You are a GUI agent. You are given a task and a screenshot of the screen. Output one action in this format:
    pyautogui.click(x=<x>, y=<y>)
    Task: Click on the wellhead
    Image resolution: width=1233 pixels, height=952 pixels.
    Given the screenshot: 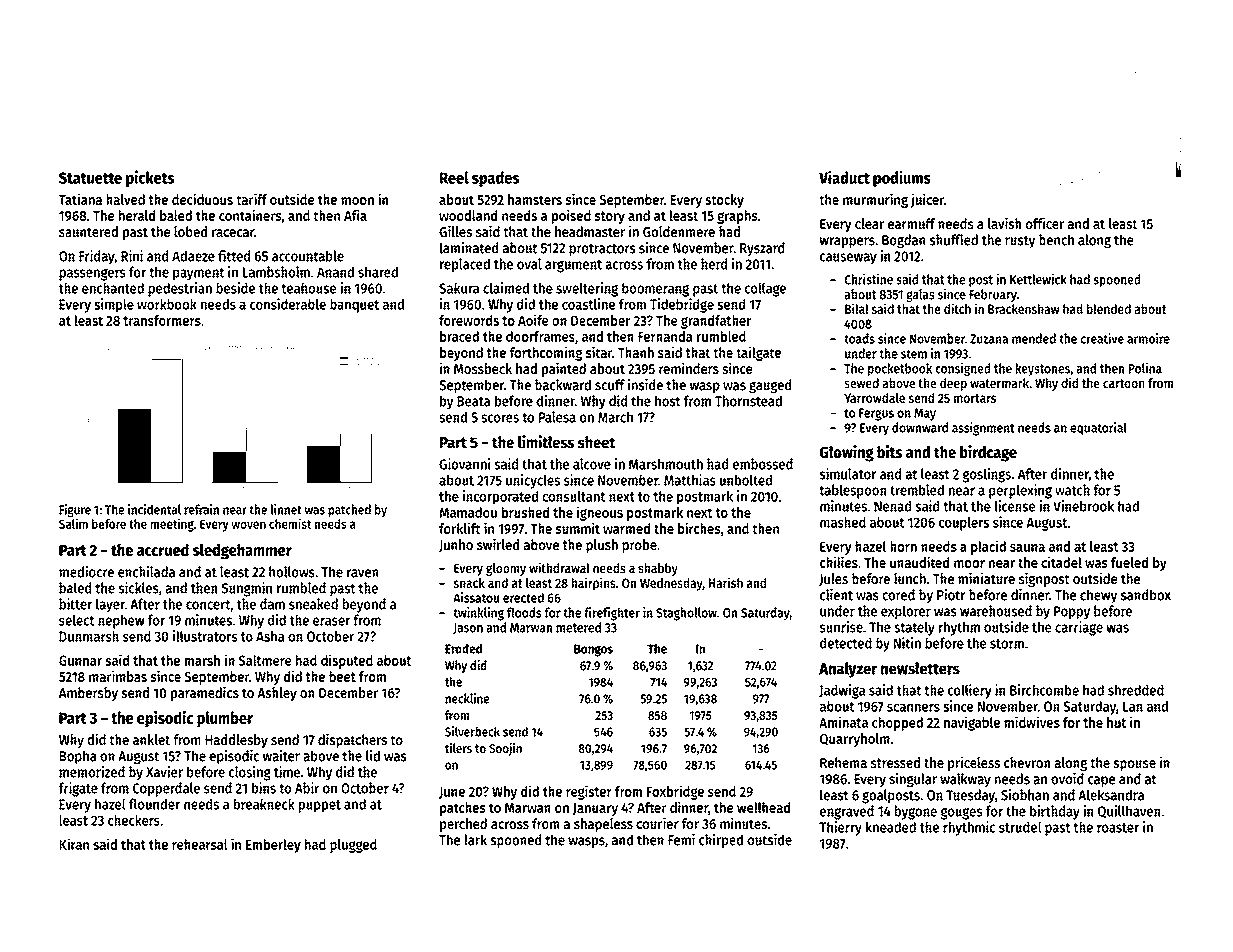 What is the action you would take?
    pyautogui.click(x=763, y=807)
